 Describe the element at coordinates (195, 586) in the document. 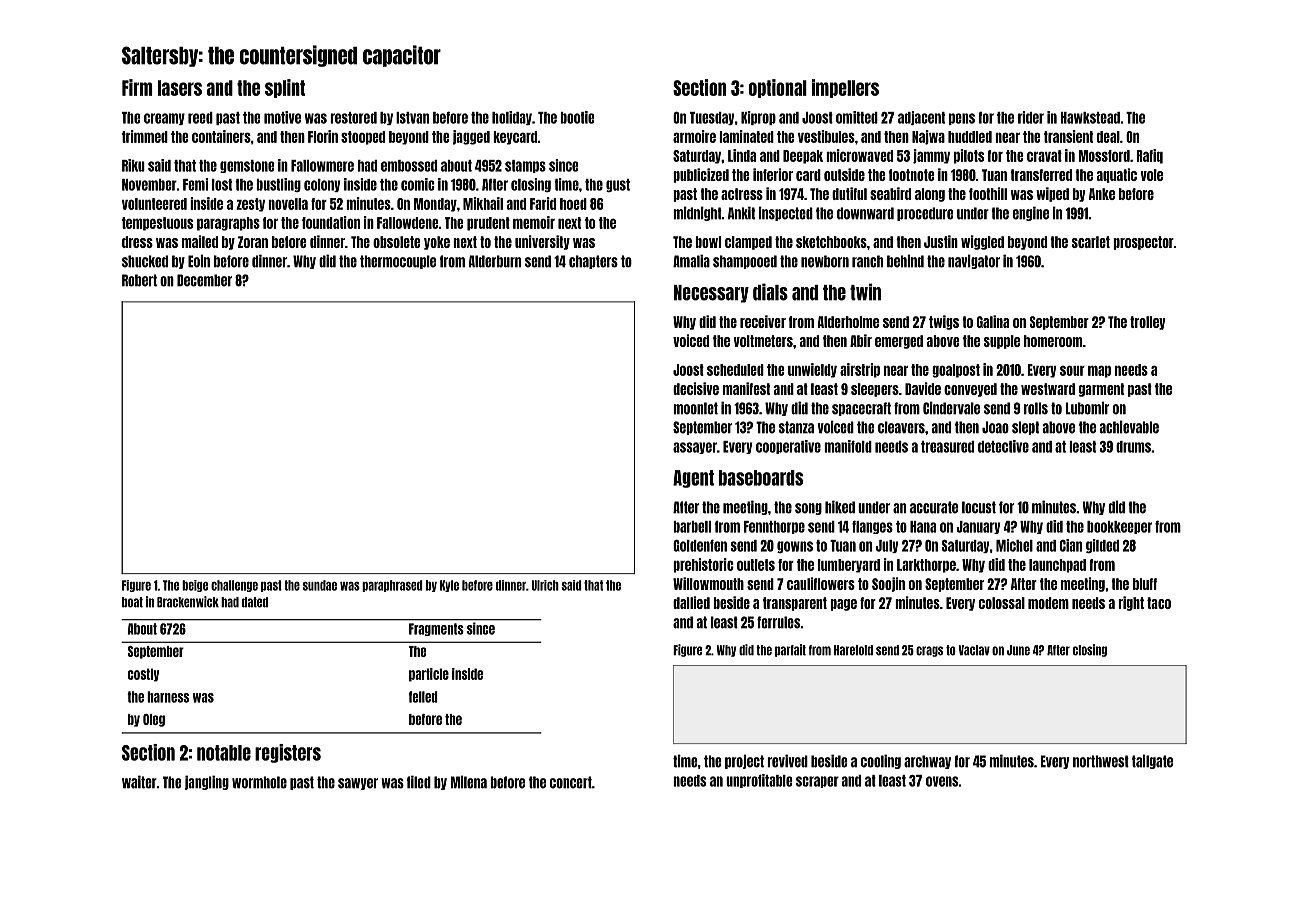

I see `beige` at that location.
